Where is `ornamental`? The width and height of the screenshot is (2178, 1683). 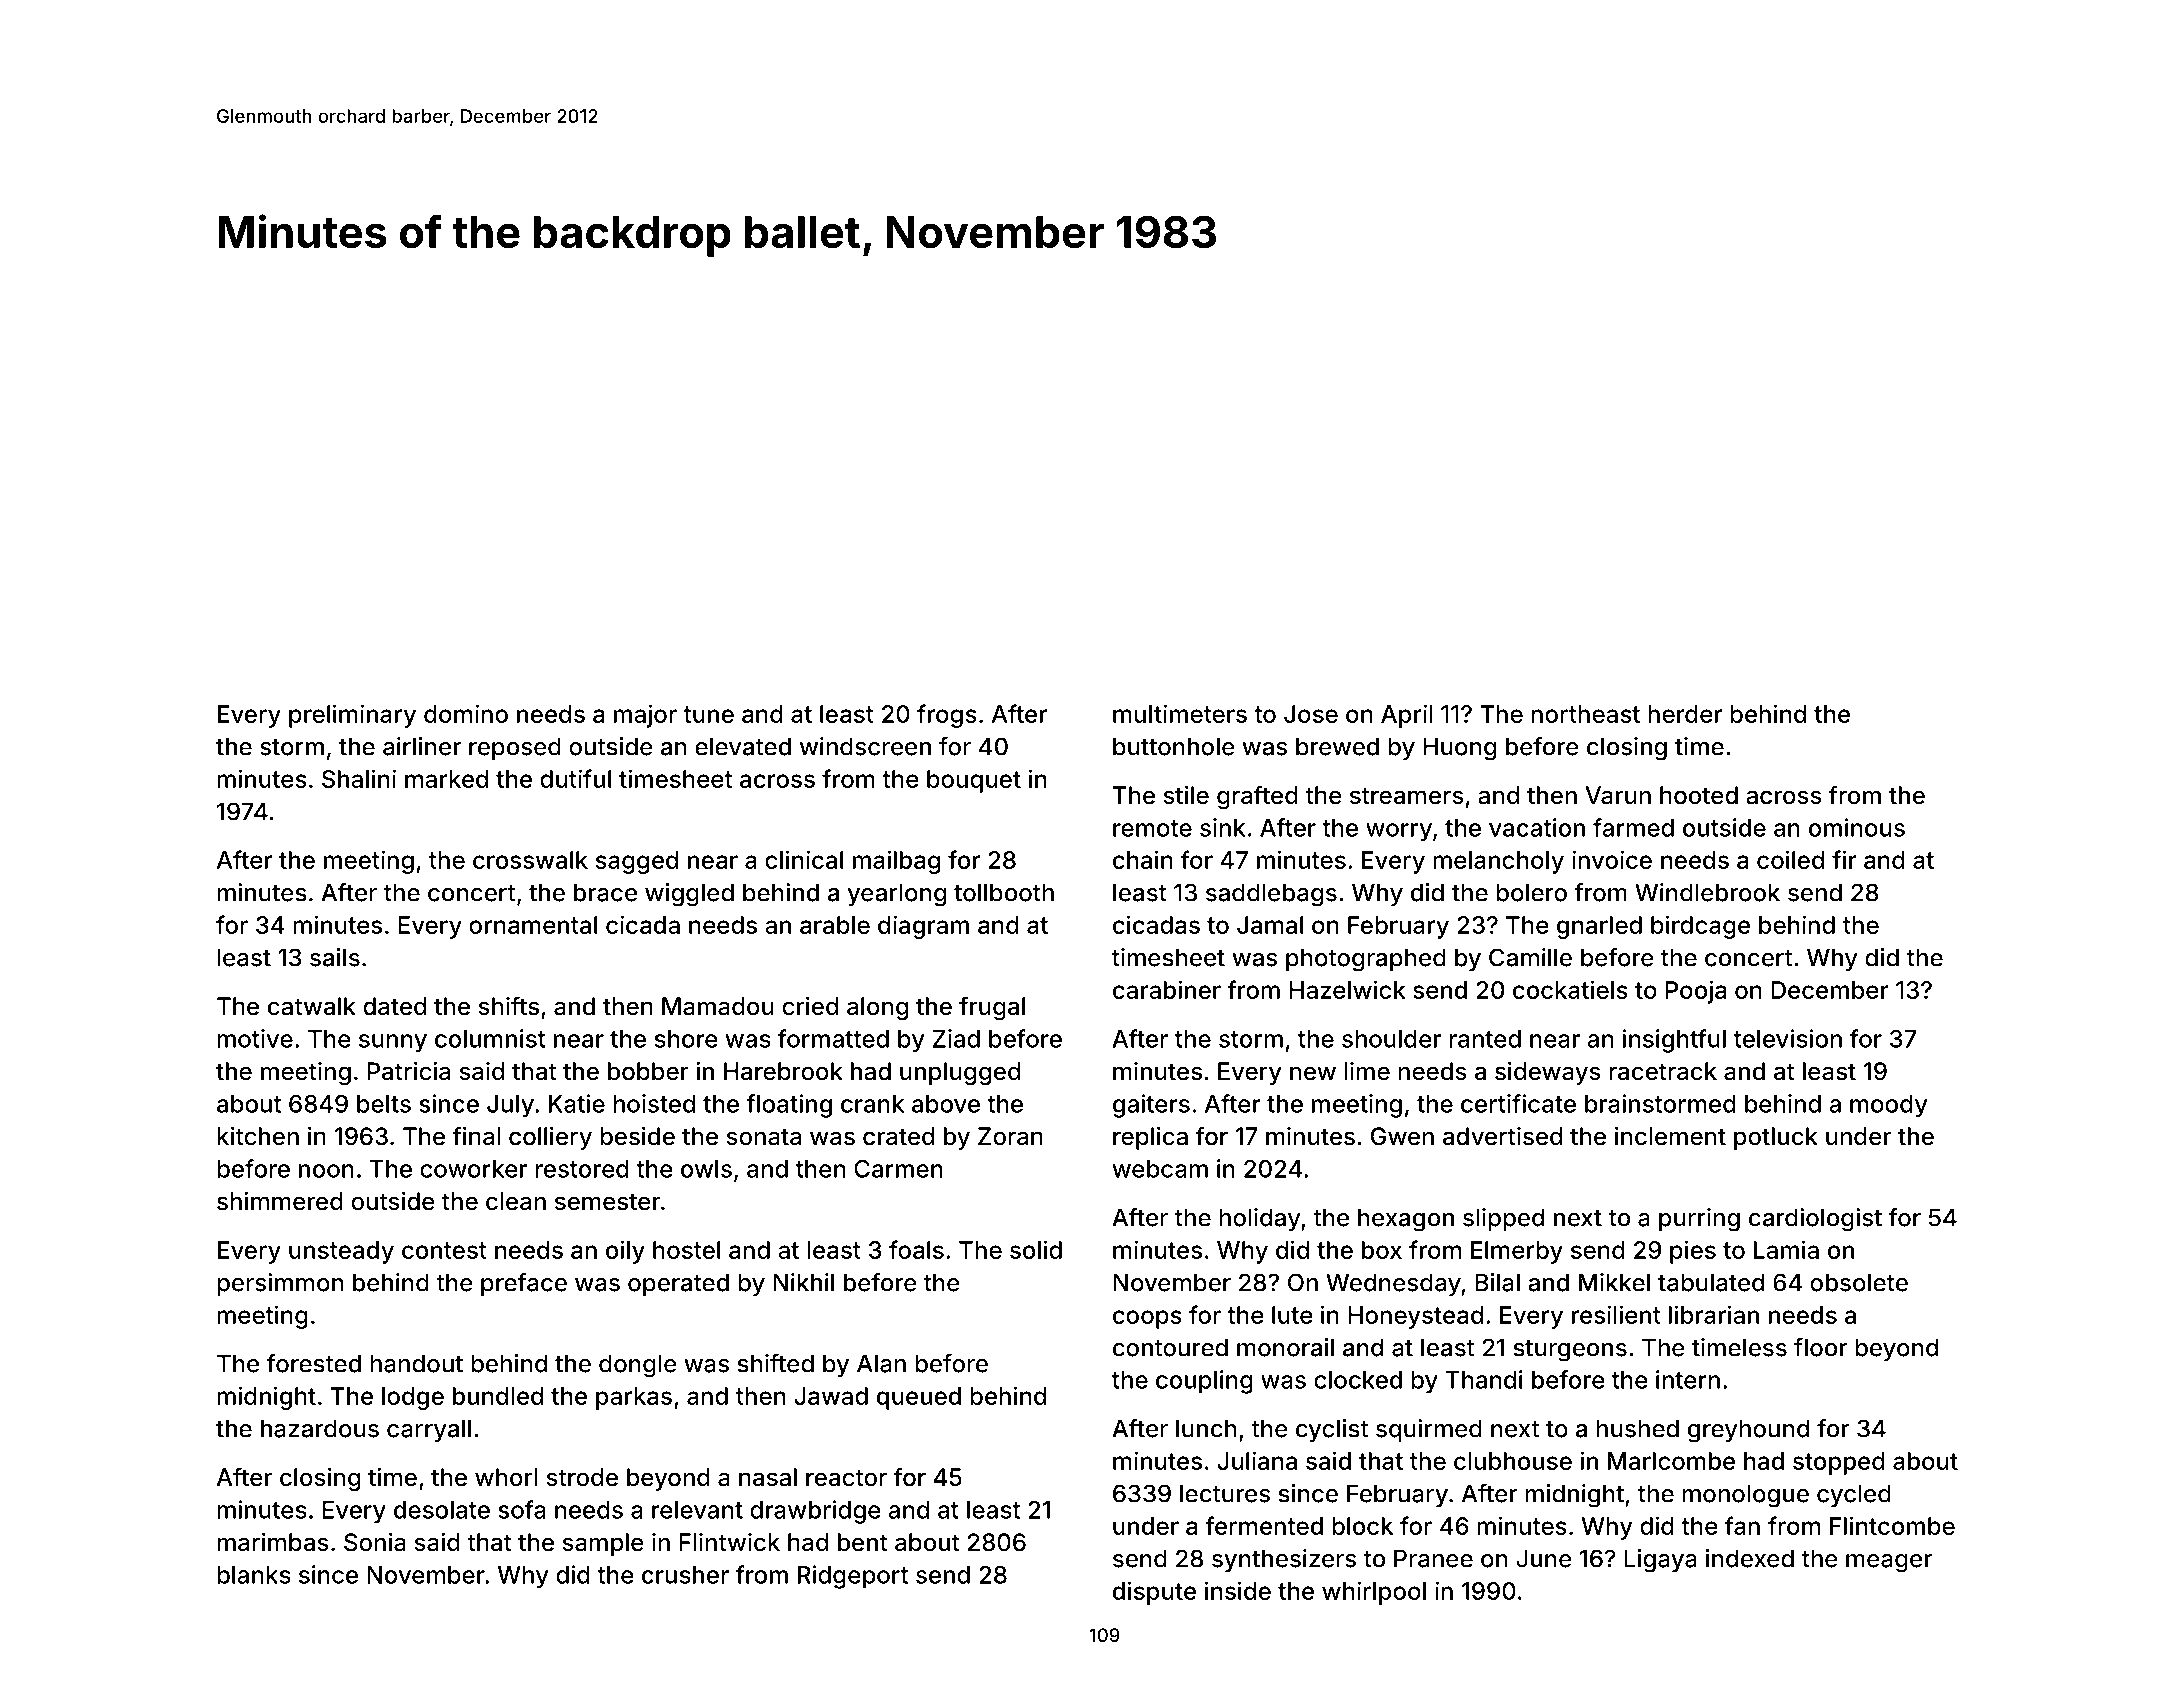
ornamental is located at coordinates (533, 925).
